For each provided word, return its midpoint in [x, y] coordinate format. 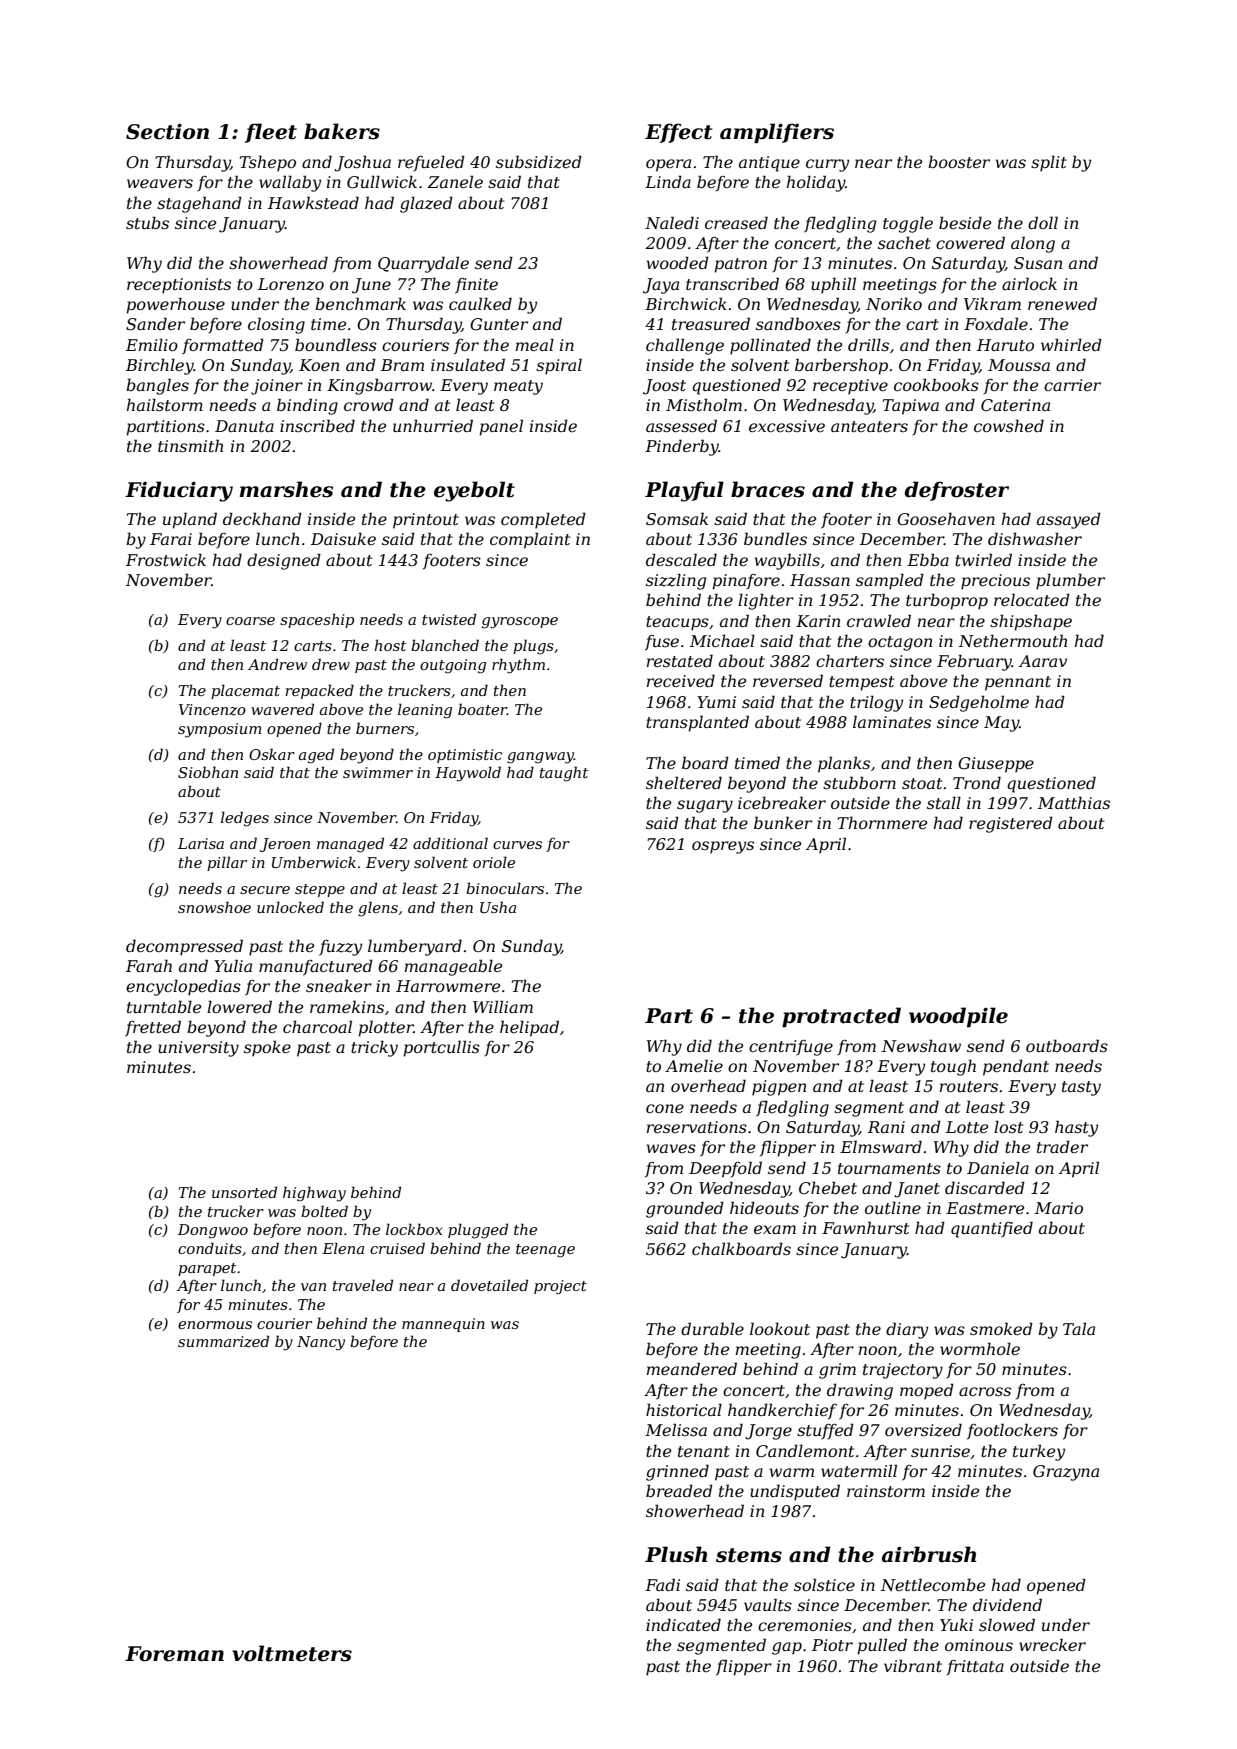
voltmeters [292, 1653]
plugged [478, 1231]
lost [1008, 1126]
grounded [685, 1209]
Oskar [272, 754]
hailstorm [165, 404]
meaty [518, 387]
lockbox [414, 1229]
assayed [1069, 520]
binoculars [505, 888]
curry [827, 165]
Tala [1079, 1328]
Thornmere [882, 822]
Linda [668, 181]
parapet [207, 1269]
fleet [271, 133]
